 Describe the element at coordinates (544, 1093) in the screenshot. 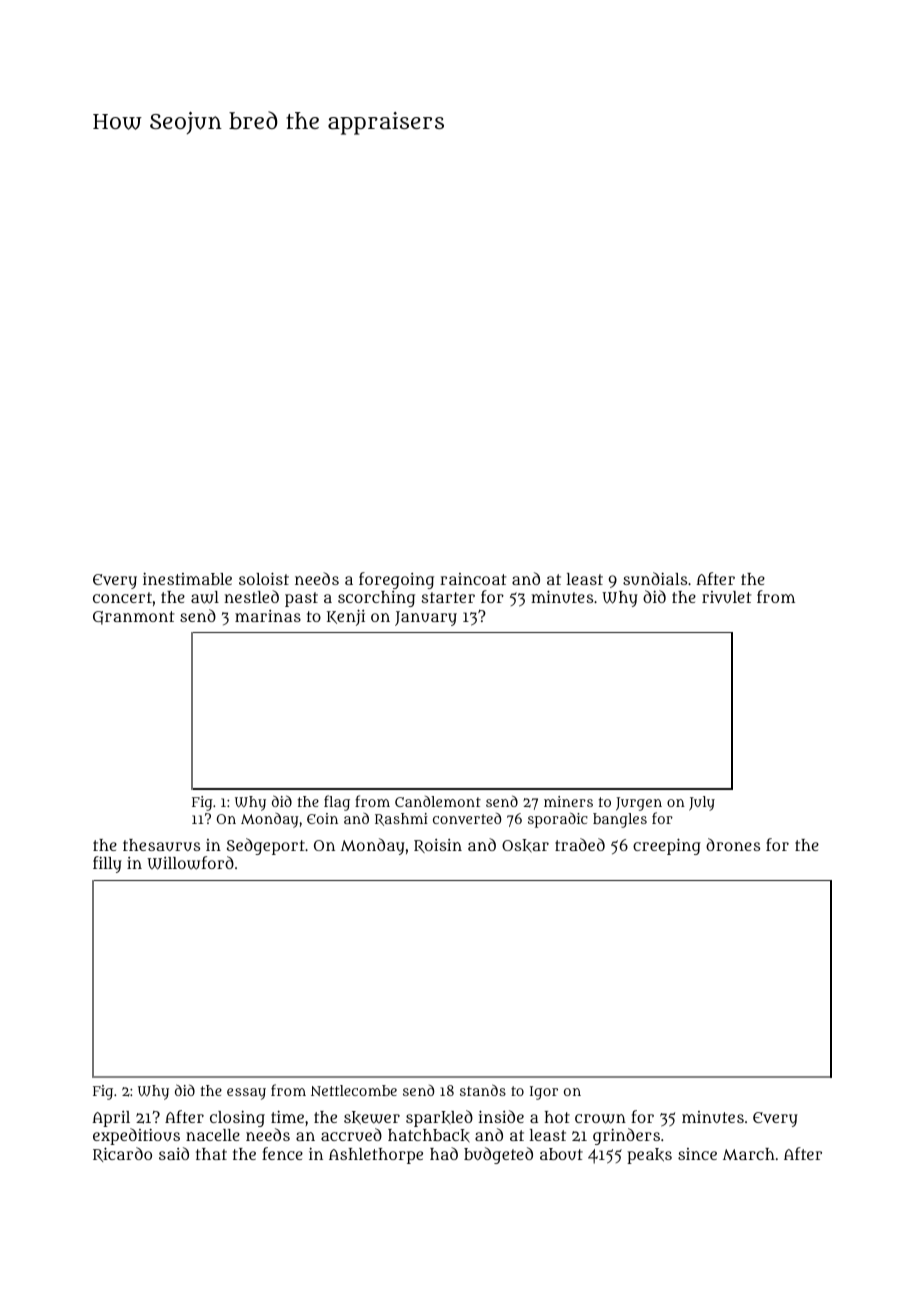

I see `Igor` at that location.
